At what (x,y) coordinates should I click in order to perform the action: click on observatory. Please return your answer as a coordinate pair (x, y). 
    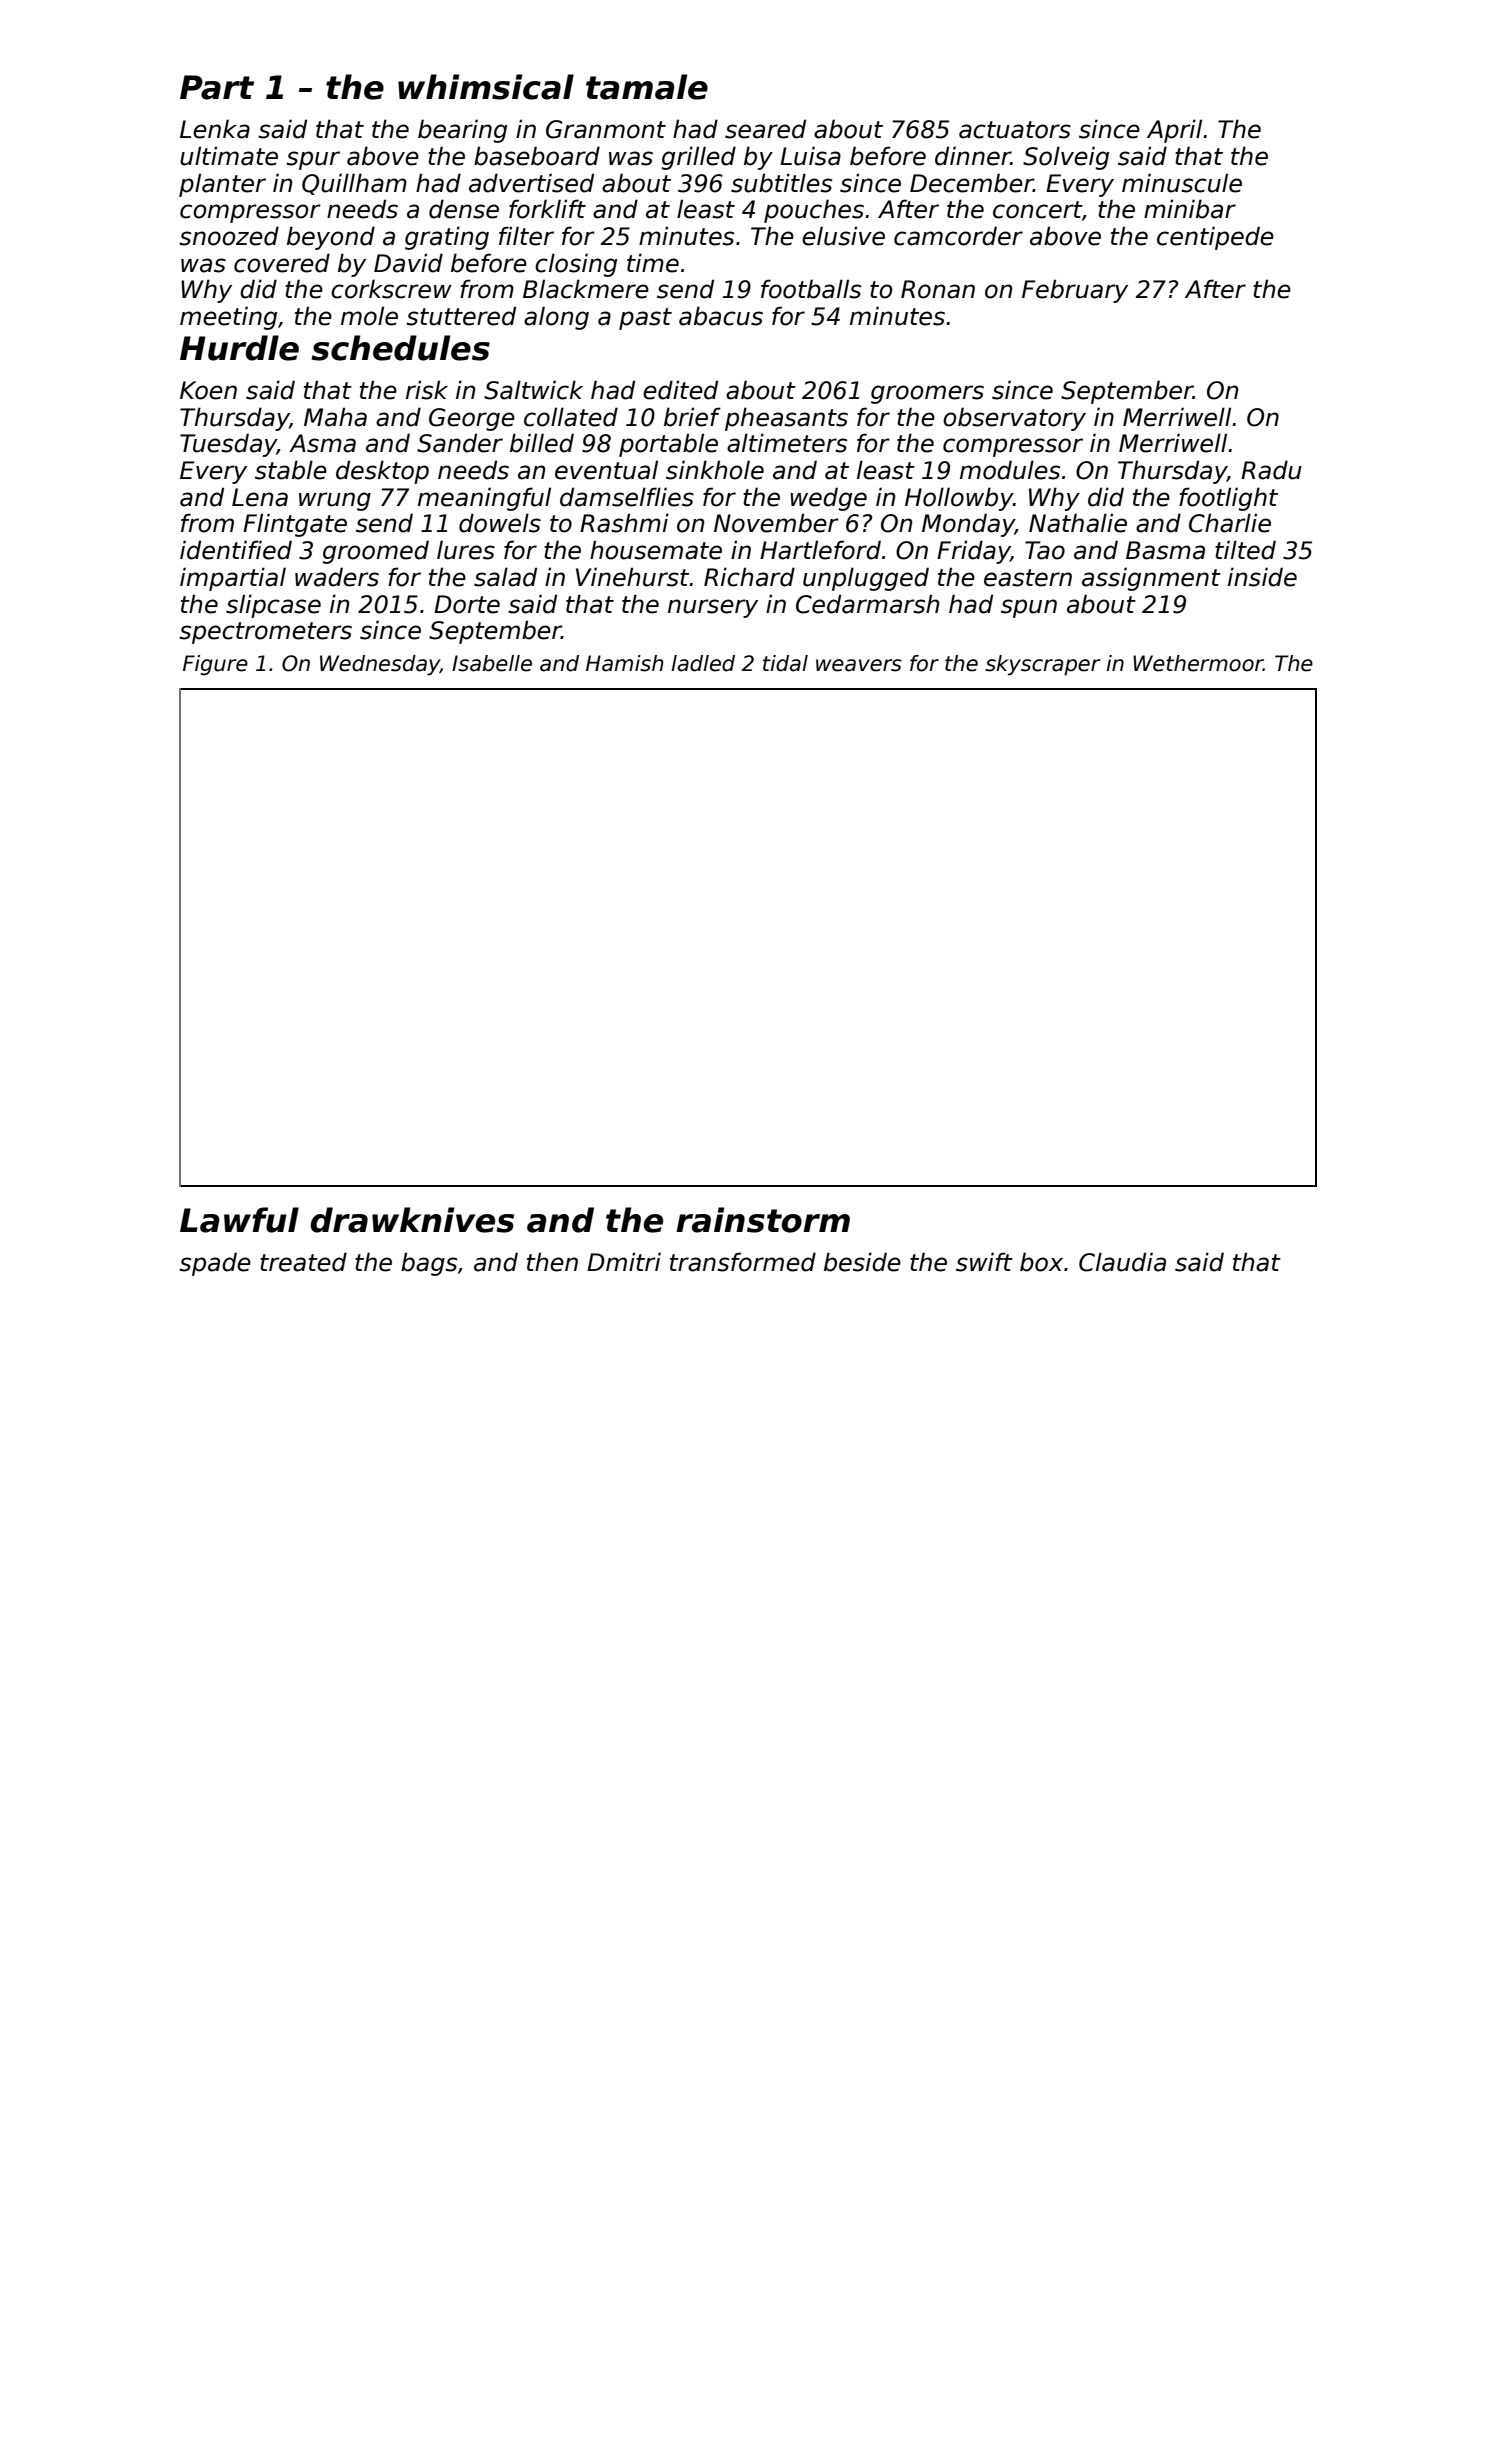
    Looking at the image, I should click on (1014, 419).
